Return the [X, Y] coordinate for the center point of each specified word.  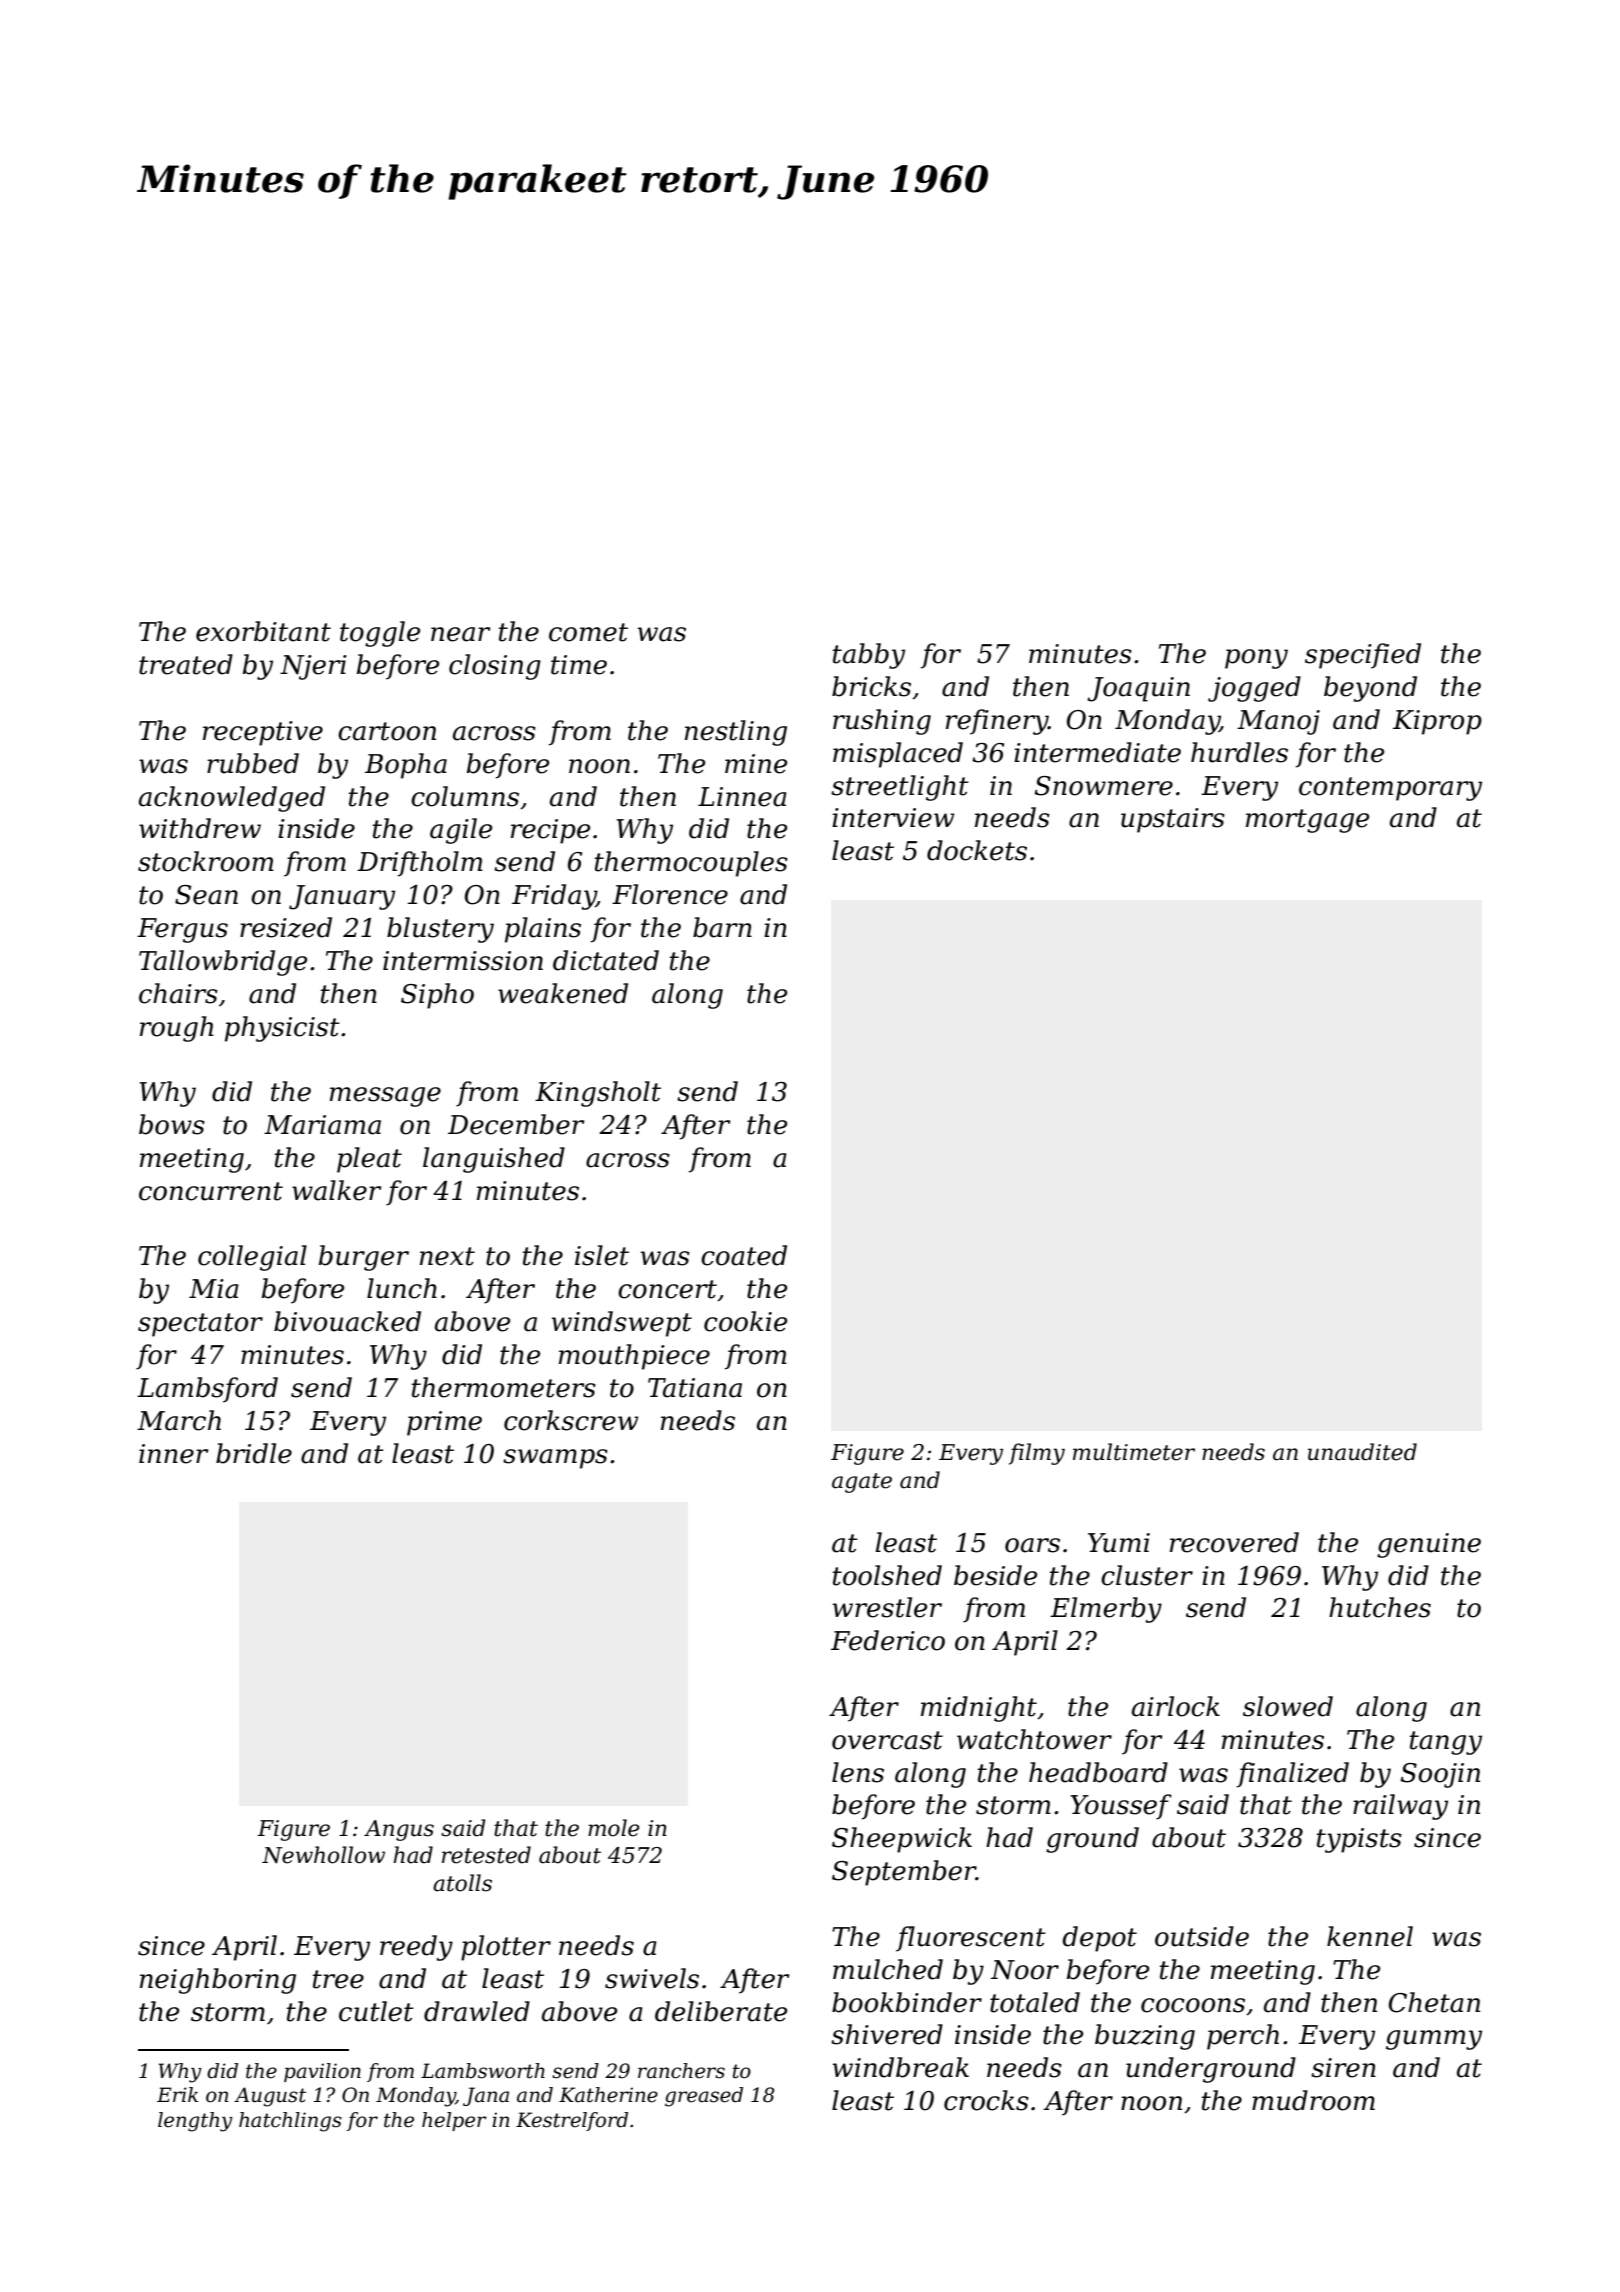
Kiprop [1437, 722]
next [447, 1256]
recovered [1234, 1542]
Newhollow [323, 1855]
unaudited [1362, 1452]
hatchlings [290, 2122]
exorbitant [263, 631]
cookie [745, 1321]
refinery [997, 722]
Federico [888, 1640]
